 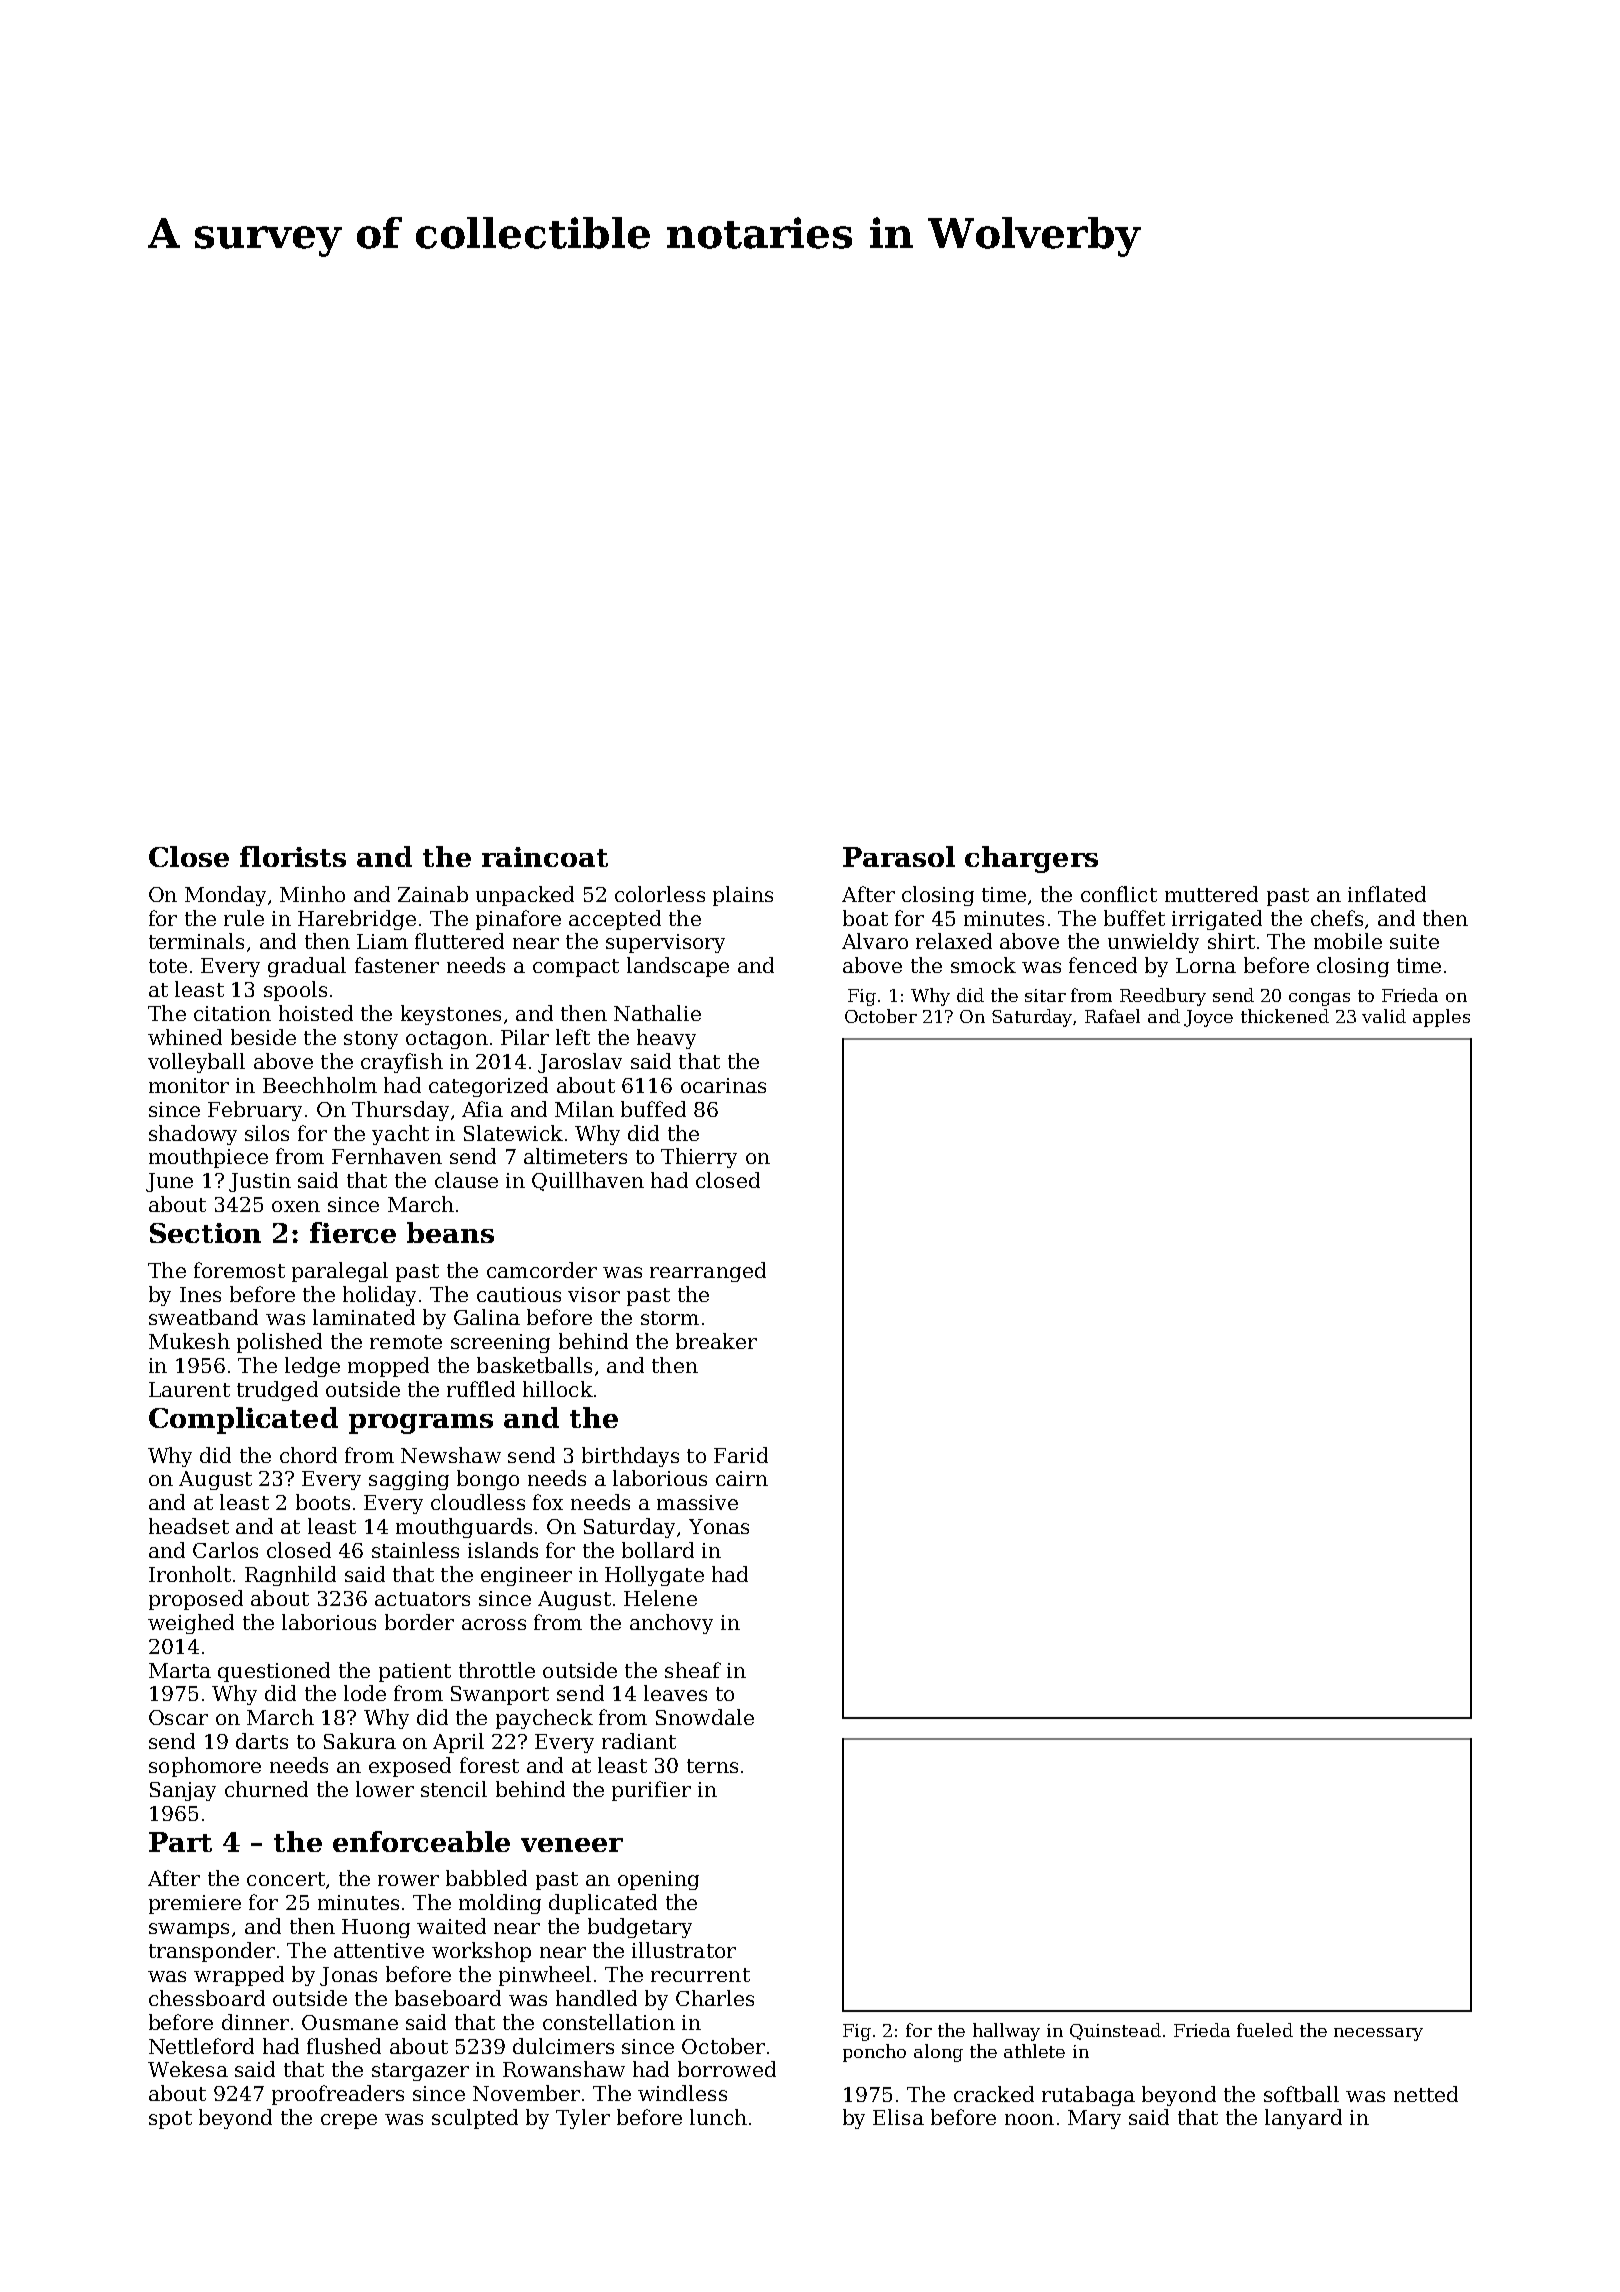 What do you see at coordinates (475, 2119) in the page?
I see `sculpted` at bounding box center [475, 2119].
